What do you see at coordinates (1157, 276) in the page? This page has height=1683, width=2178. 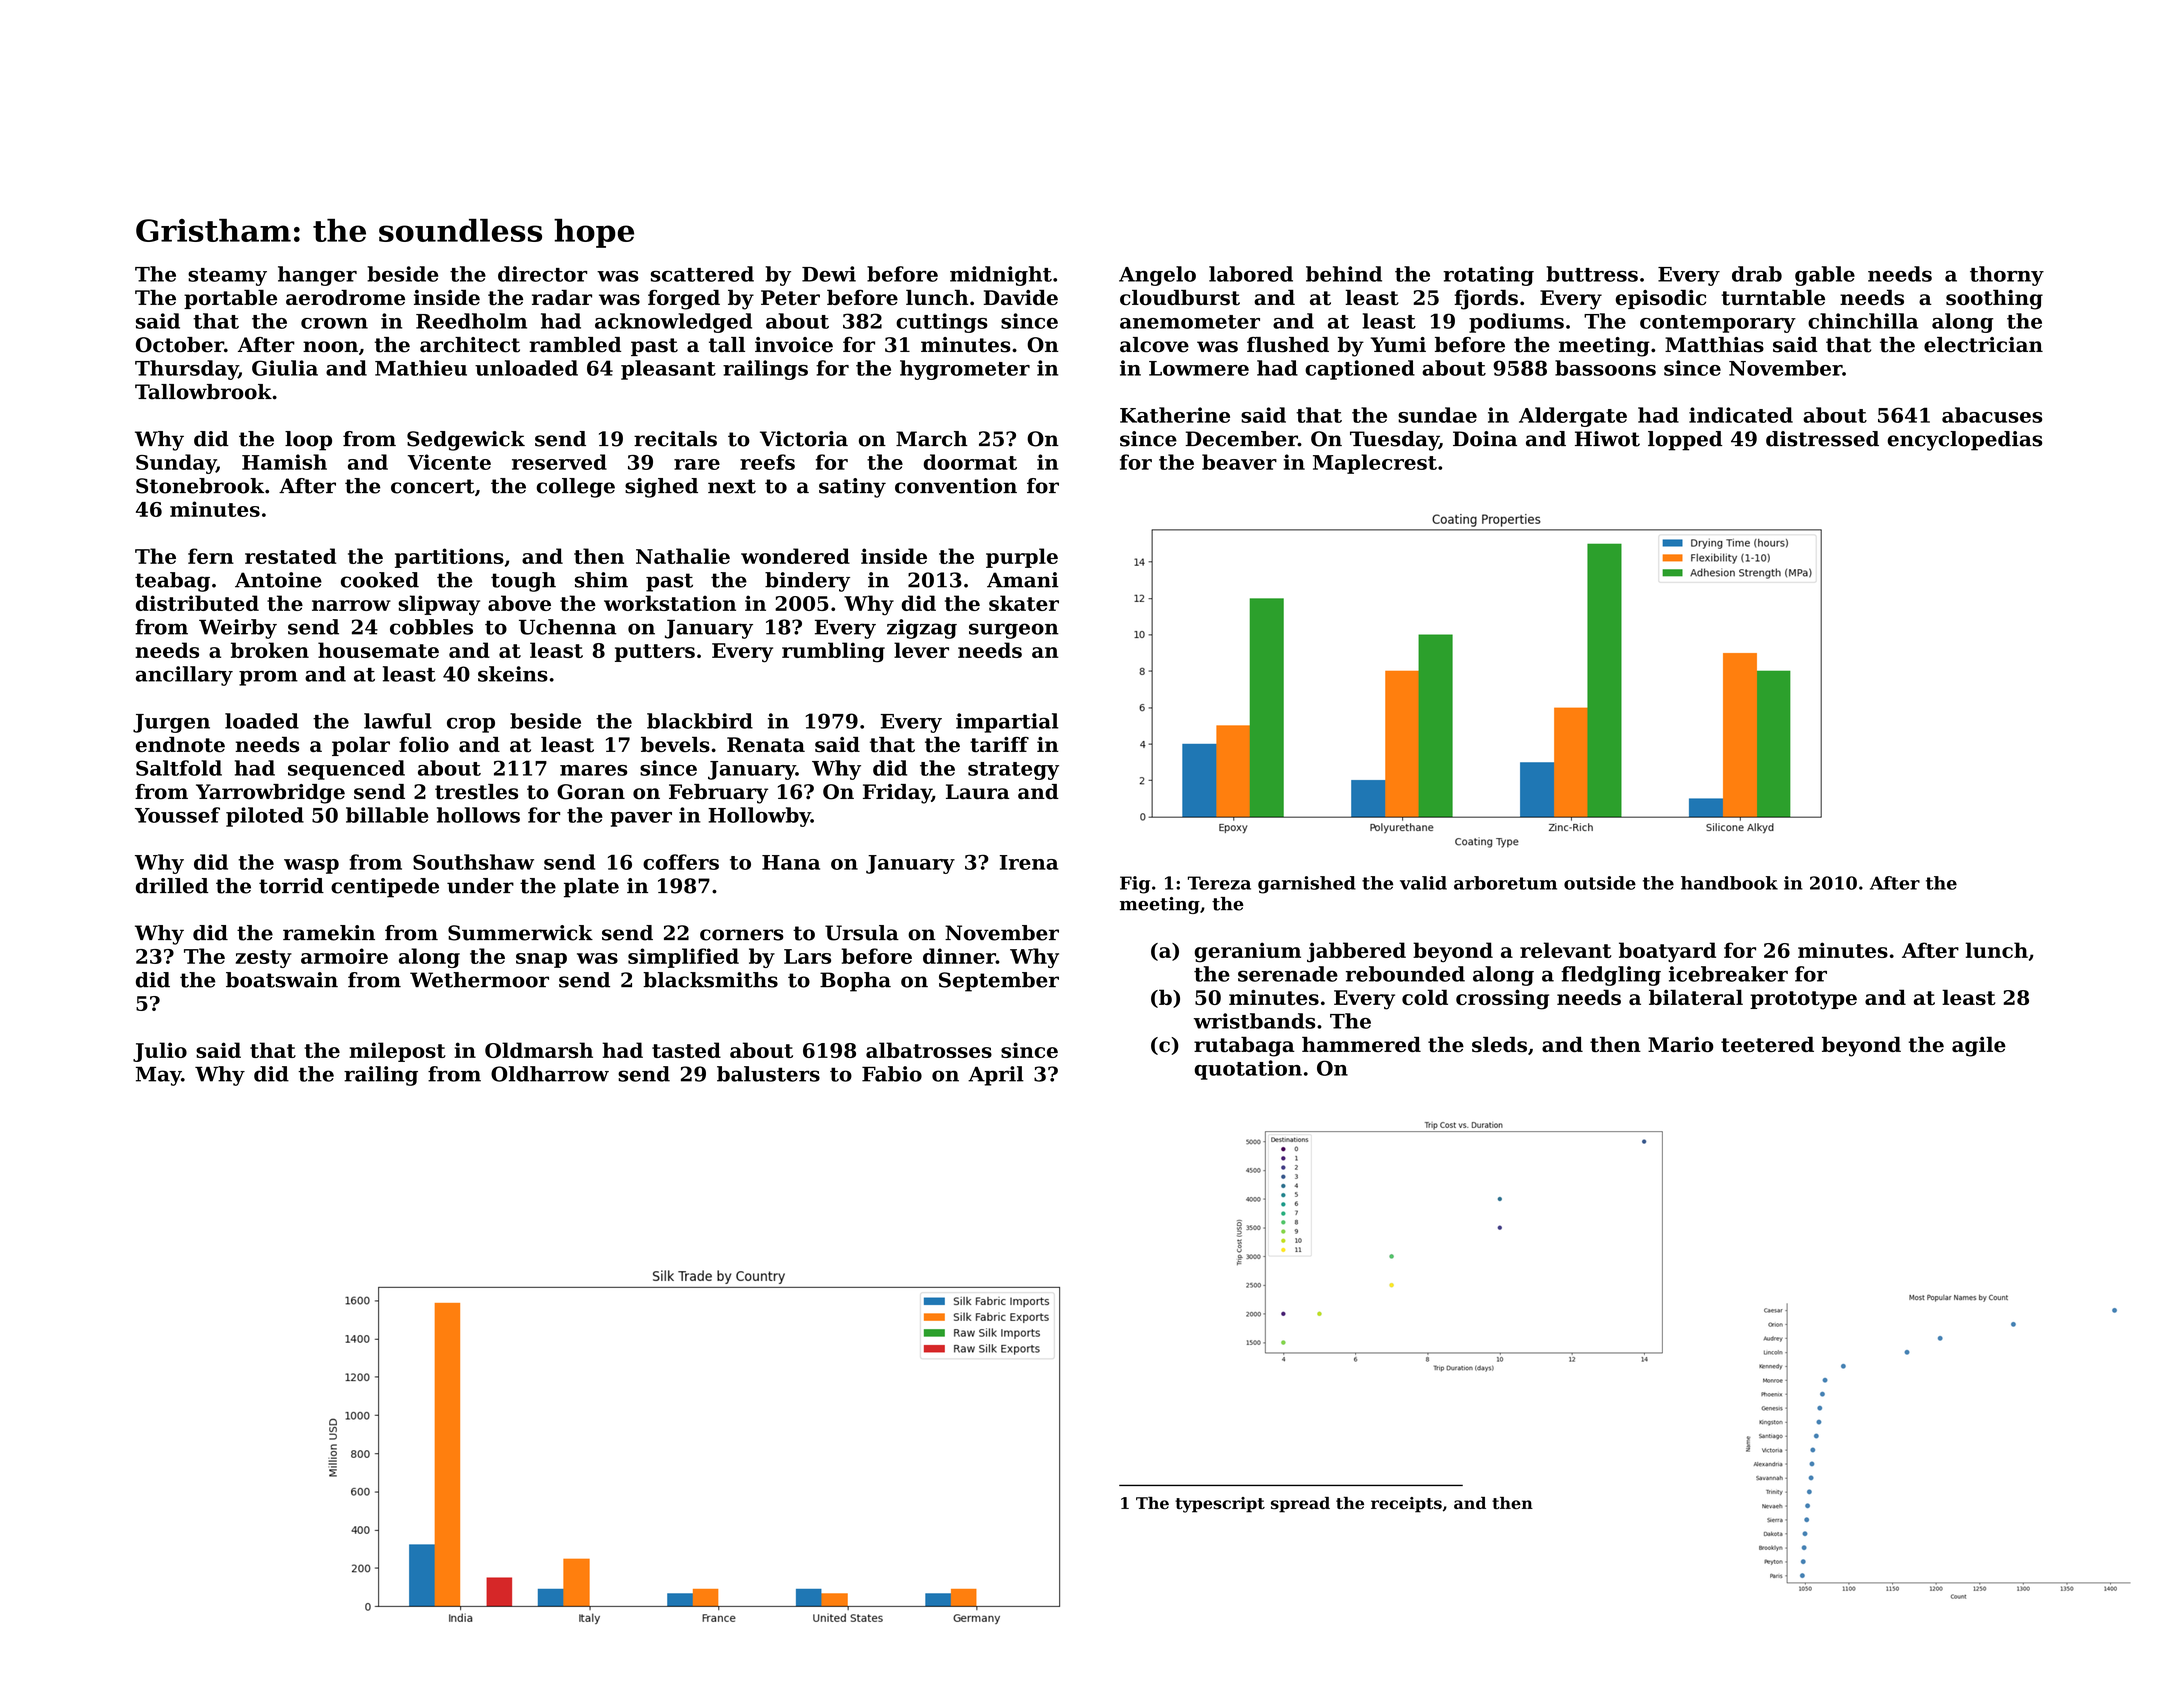 I see `Angelo` at bounding box center [1157, 276].
